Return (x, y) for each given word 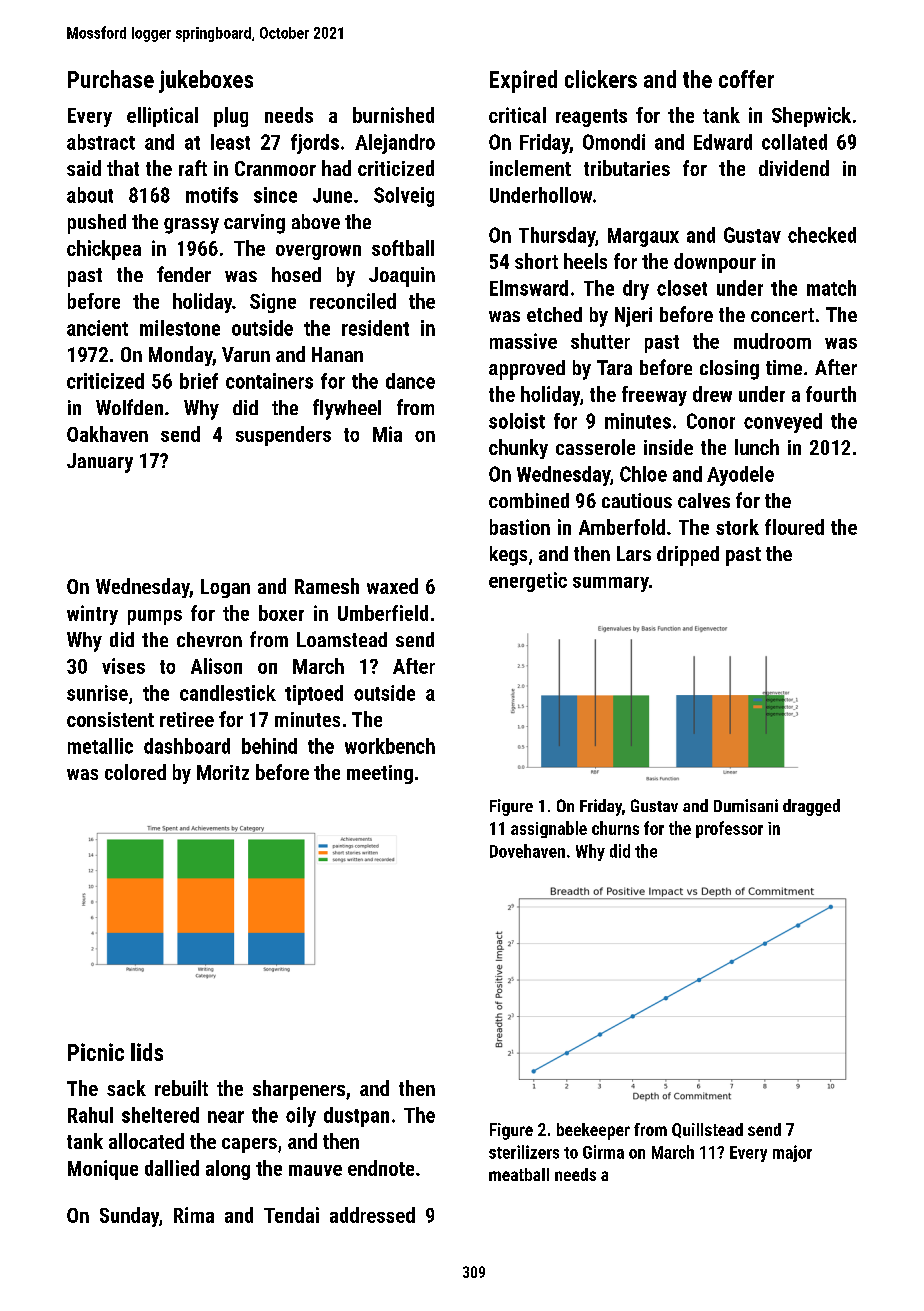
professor (729, 829)
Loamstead (342, 639)
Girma (603, 1152)
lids (147, 1052)
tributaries (627, 168)
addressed (372, 1215)
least (230, 142)
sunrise (97, 693)
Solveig (404, 197)
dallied (172, 1168)
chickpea (104, 250)
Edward (723, 142)
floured (794, 527)
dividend (794, 168)
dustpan (356, 1117)
